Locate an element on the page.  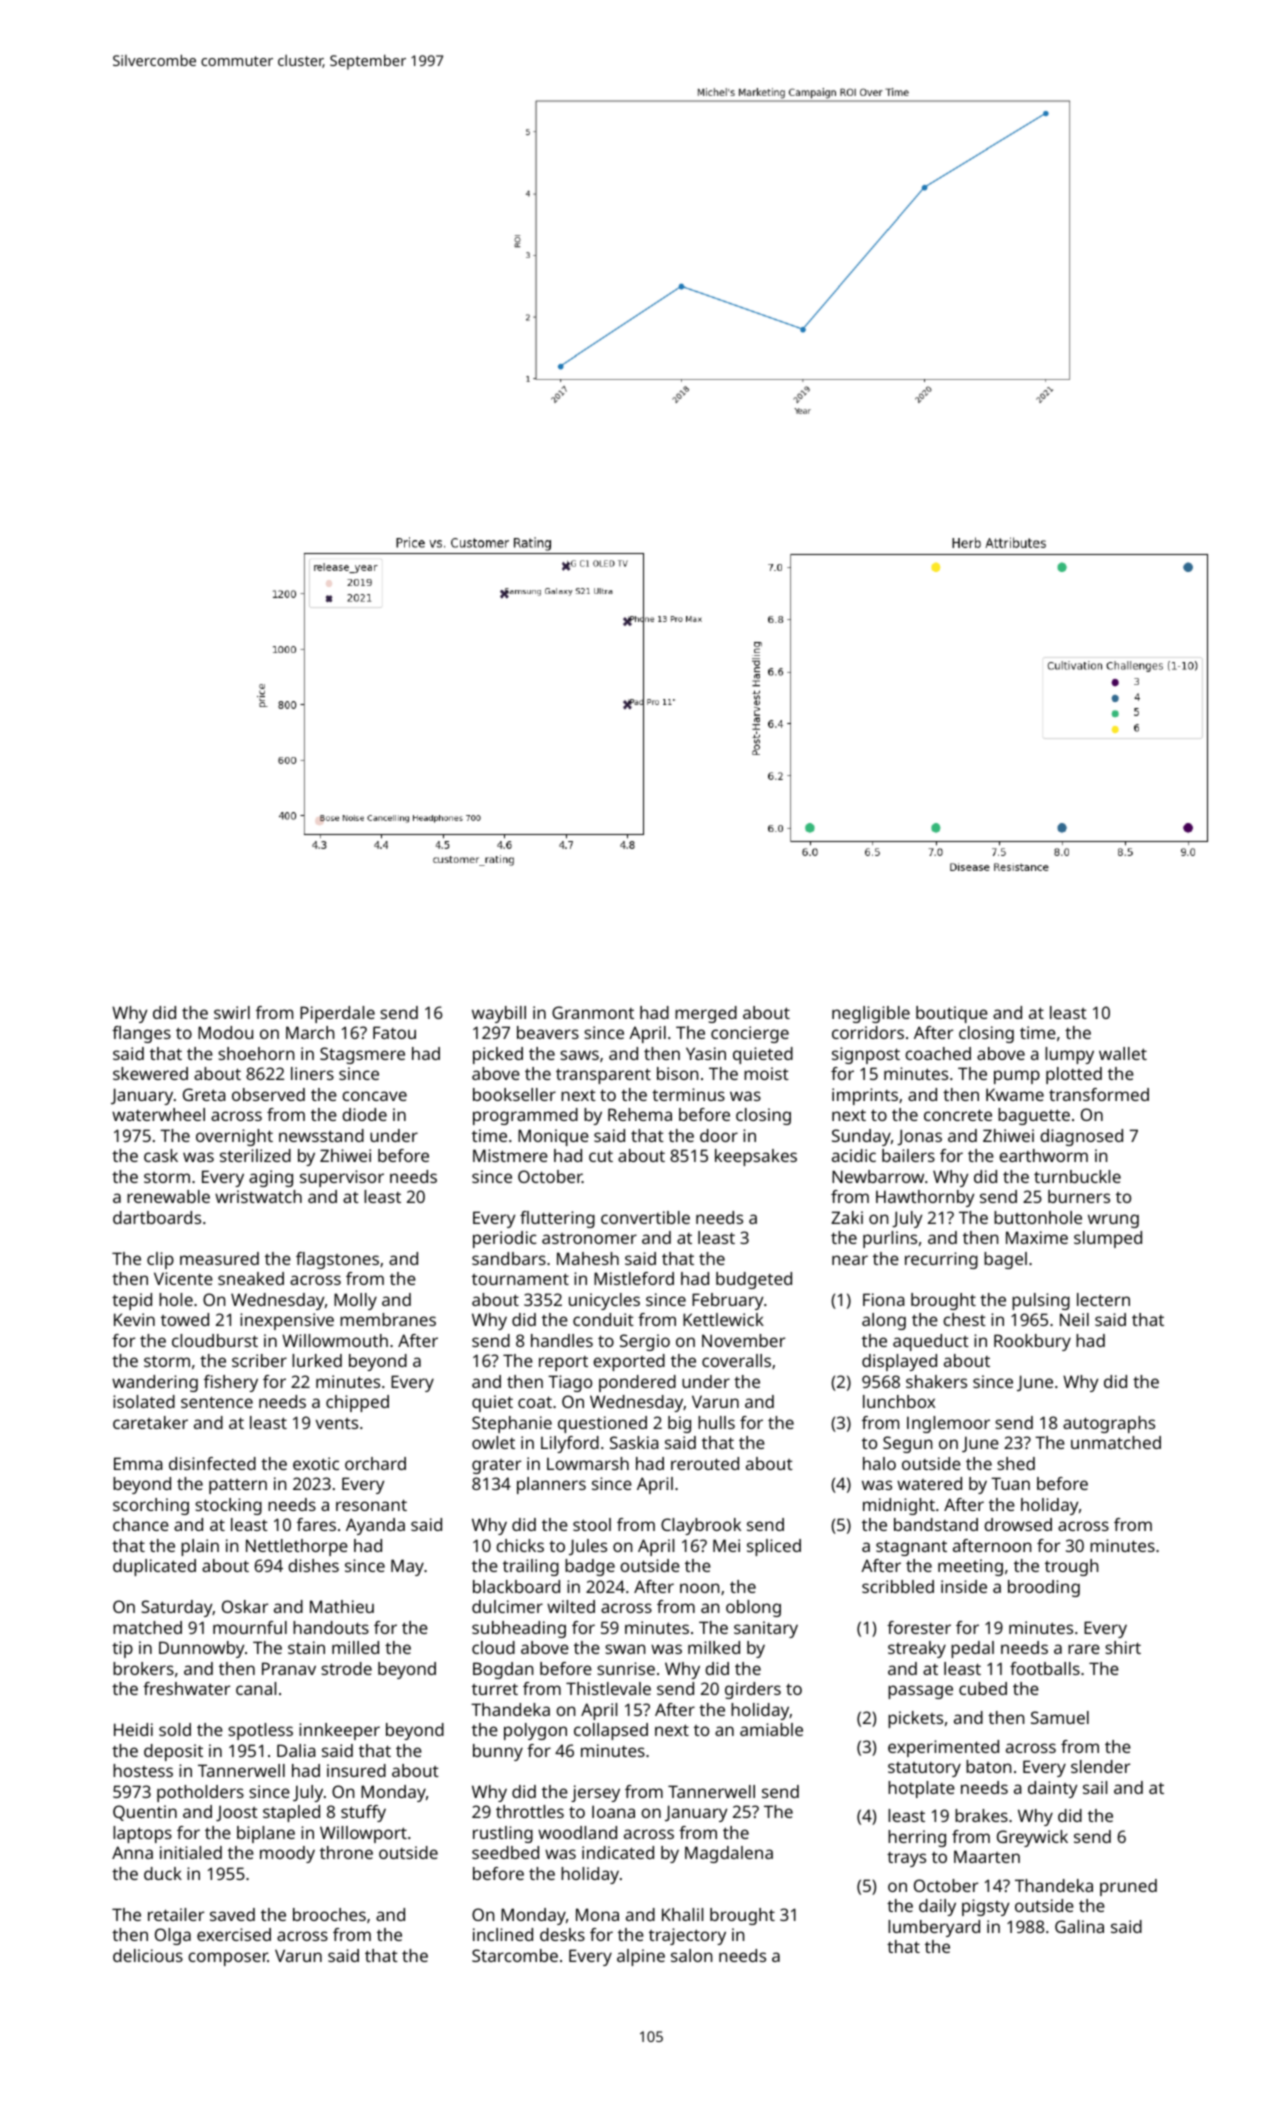
Dunnowby is located at coordinates (202, 1649).
